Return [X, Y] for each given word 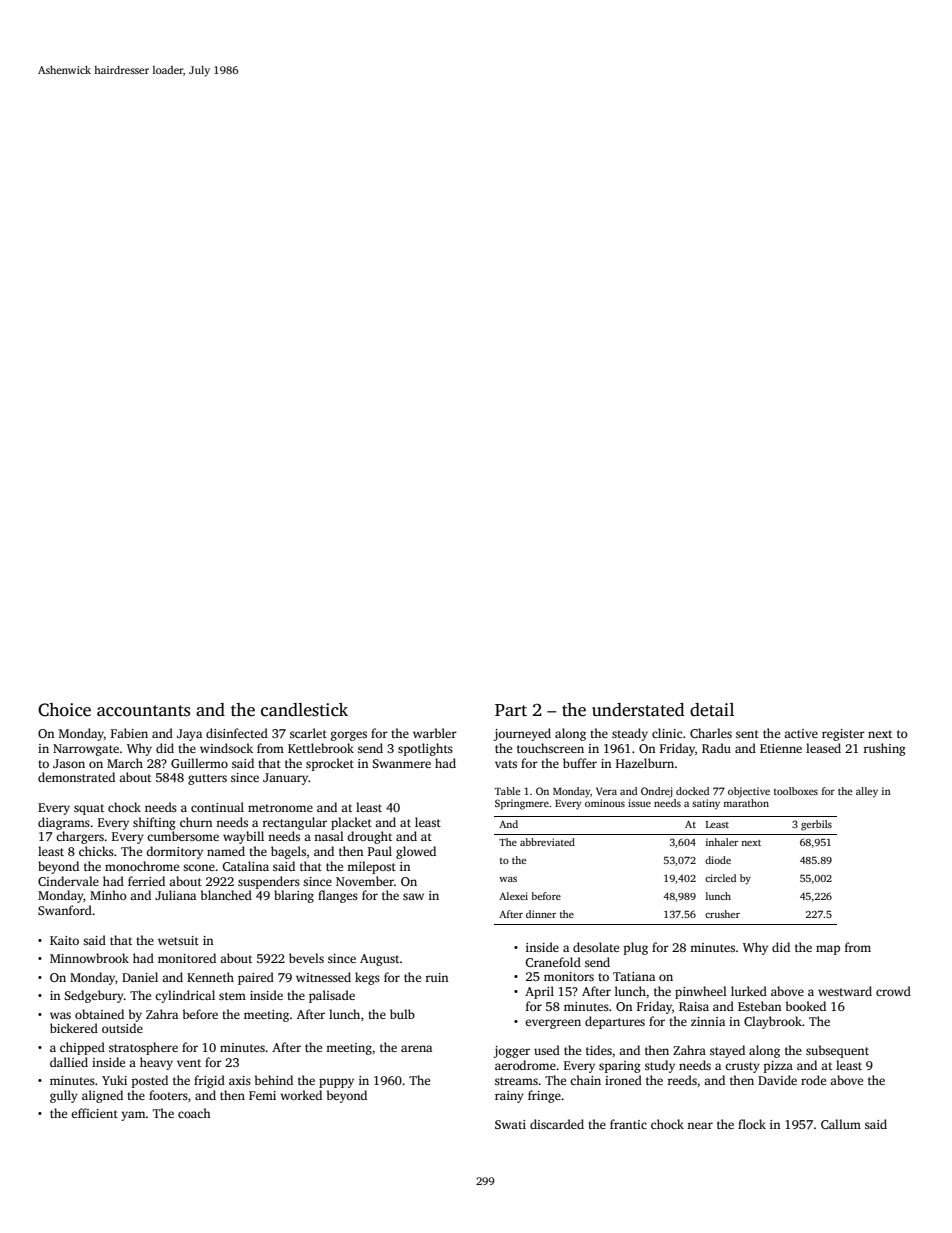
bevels [306, 958]
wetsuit [178, 940]
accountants [143, 711]
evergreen [553, 1024]
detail [712, 710]
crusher [722, 914]
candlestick [304, 710]
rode [813, 1080]
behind [274, 1080]
